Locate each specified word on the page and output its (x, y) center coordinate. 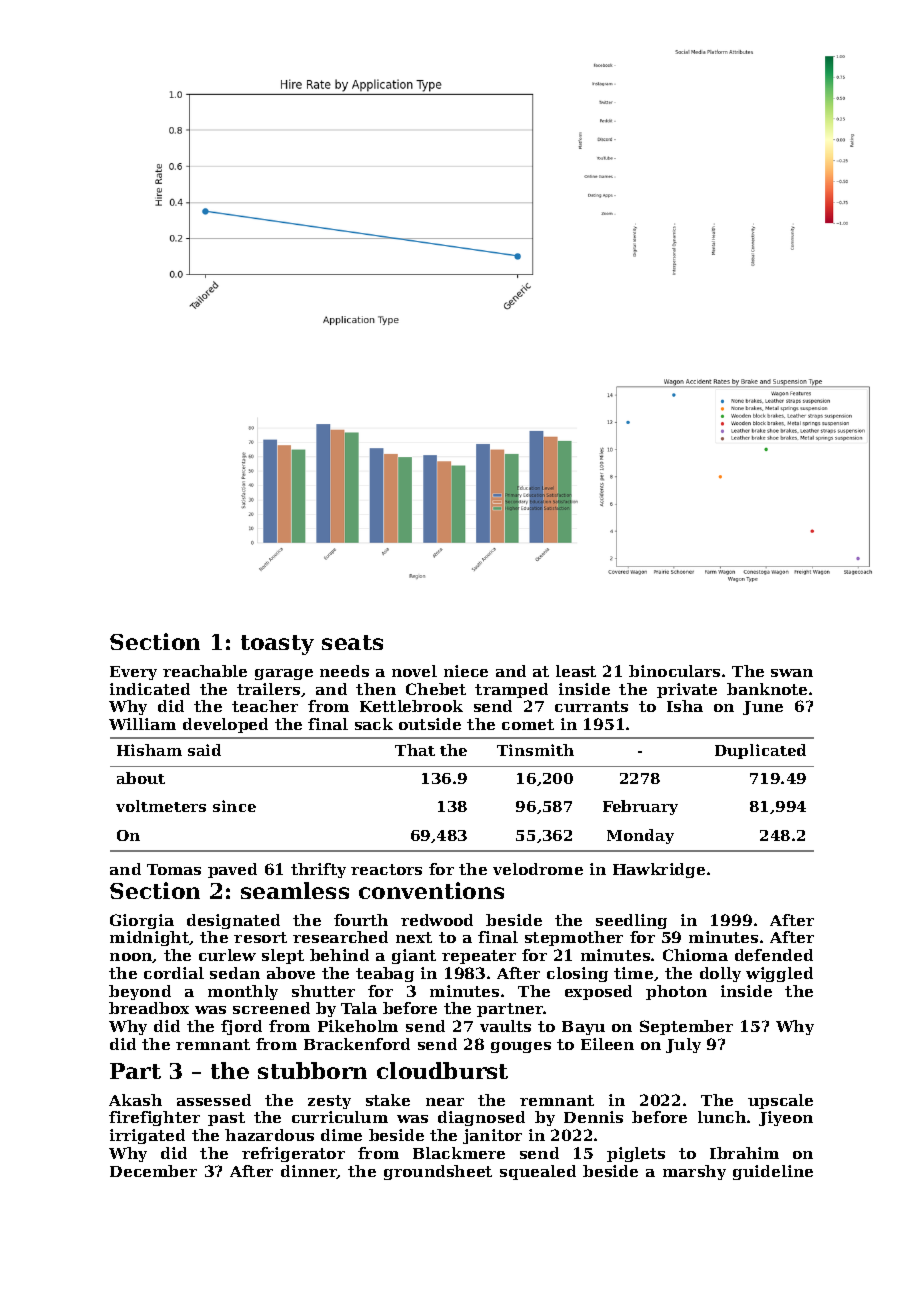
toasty (277, 645)
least (576, 671)
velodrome (538, 869)
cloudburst (442, 1070)
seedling (631, 921)
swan (792, 673)
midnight (149, 938)
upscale (780, 1101)
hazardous (269, 1135)
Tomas (174, 869)
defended (774, 955)
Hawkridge (659, 870)
